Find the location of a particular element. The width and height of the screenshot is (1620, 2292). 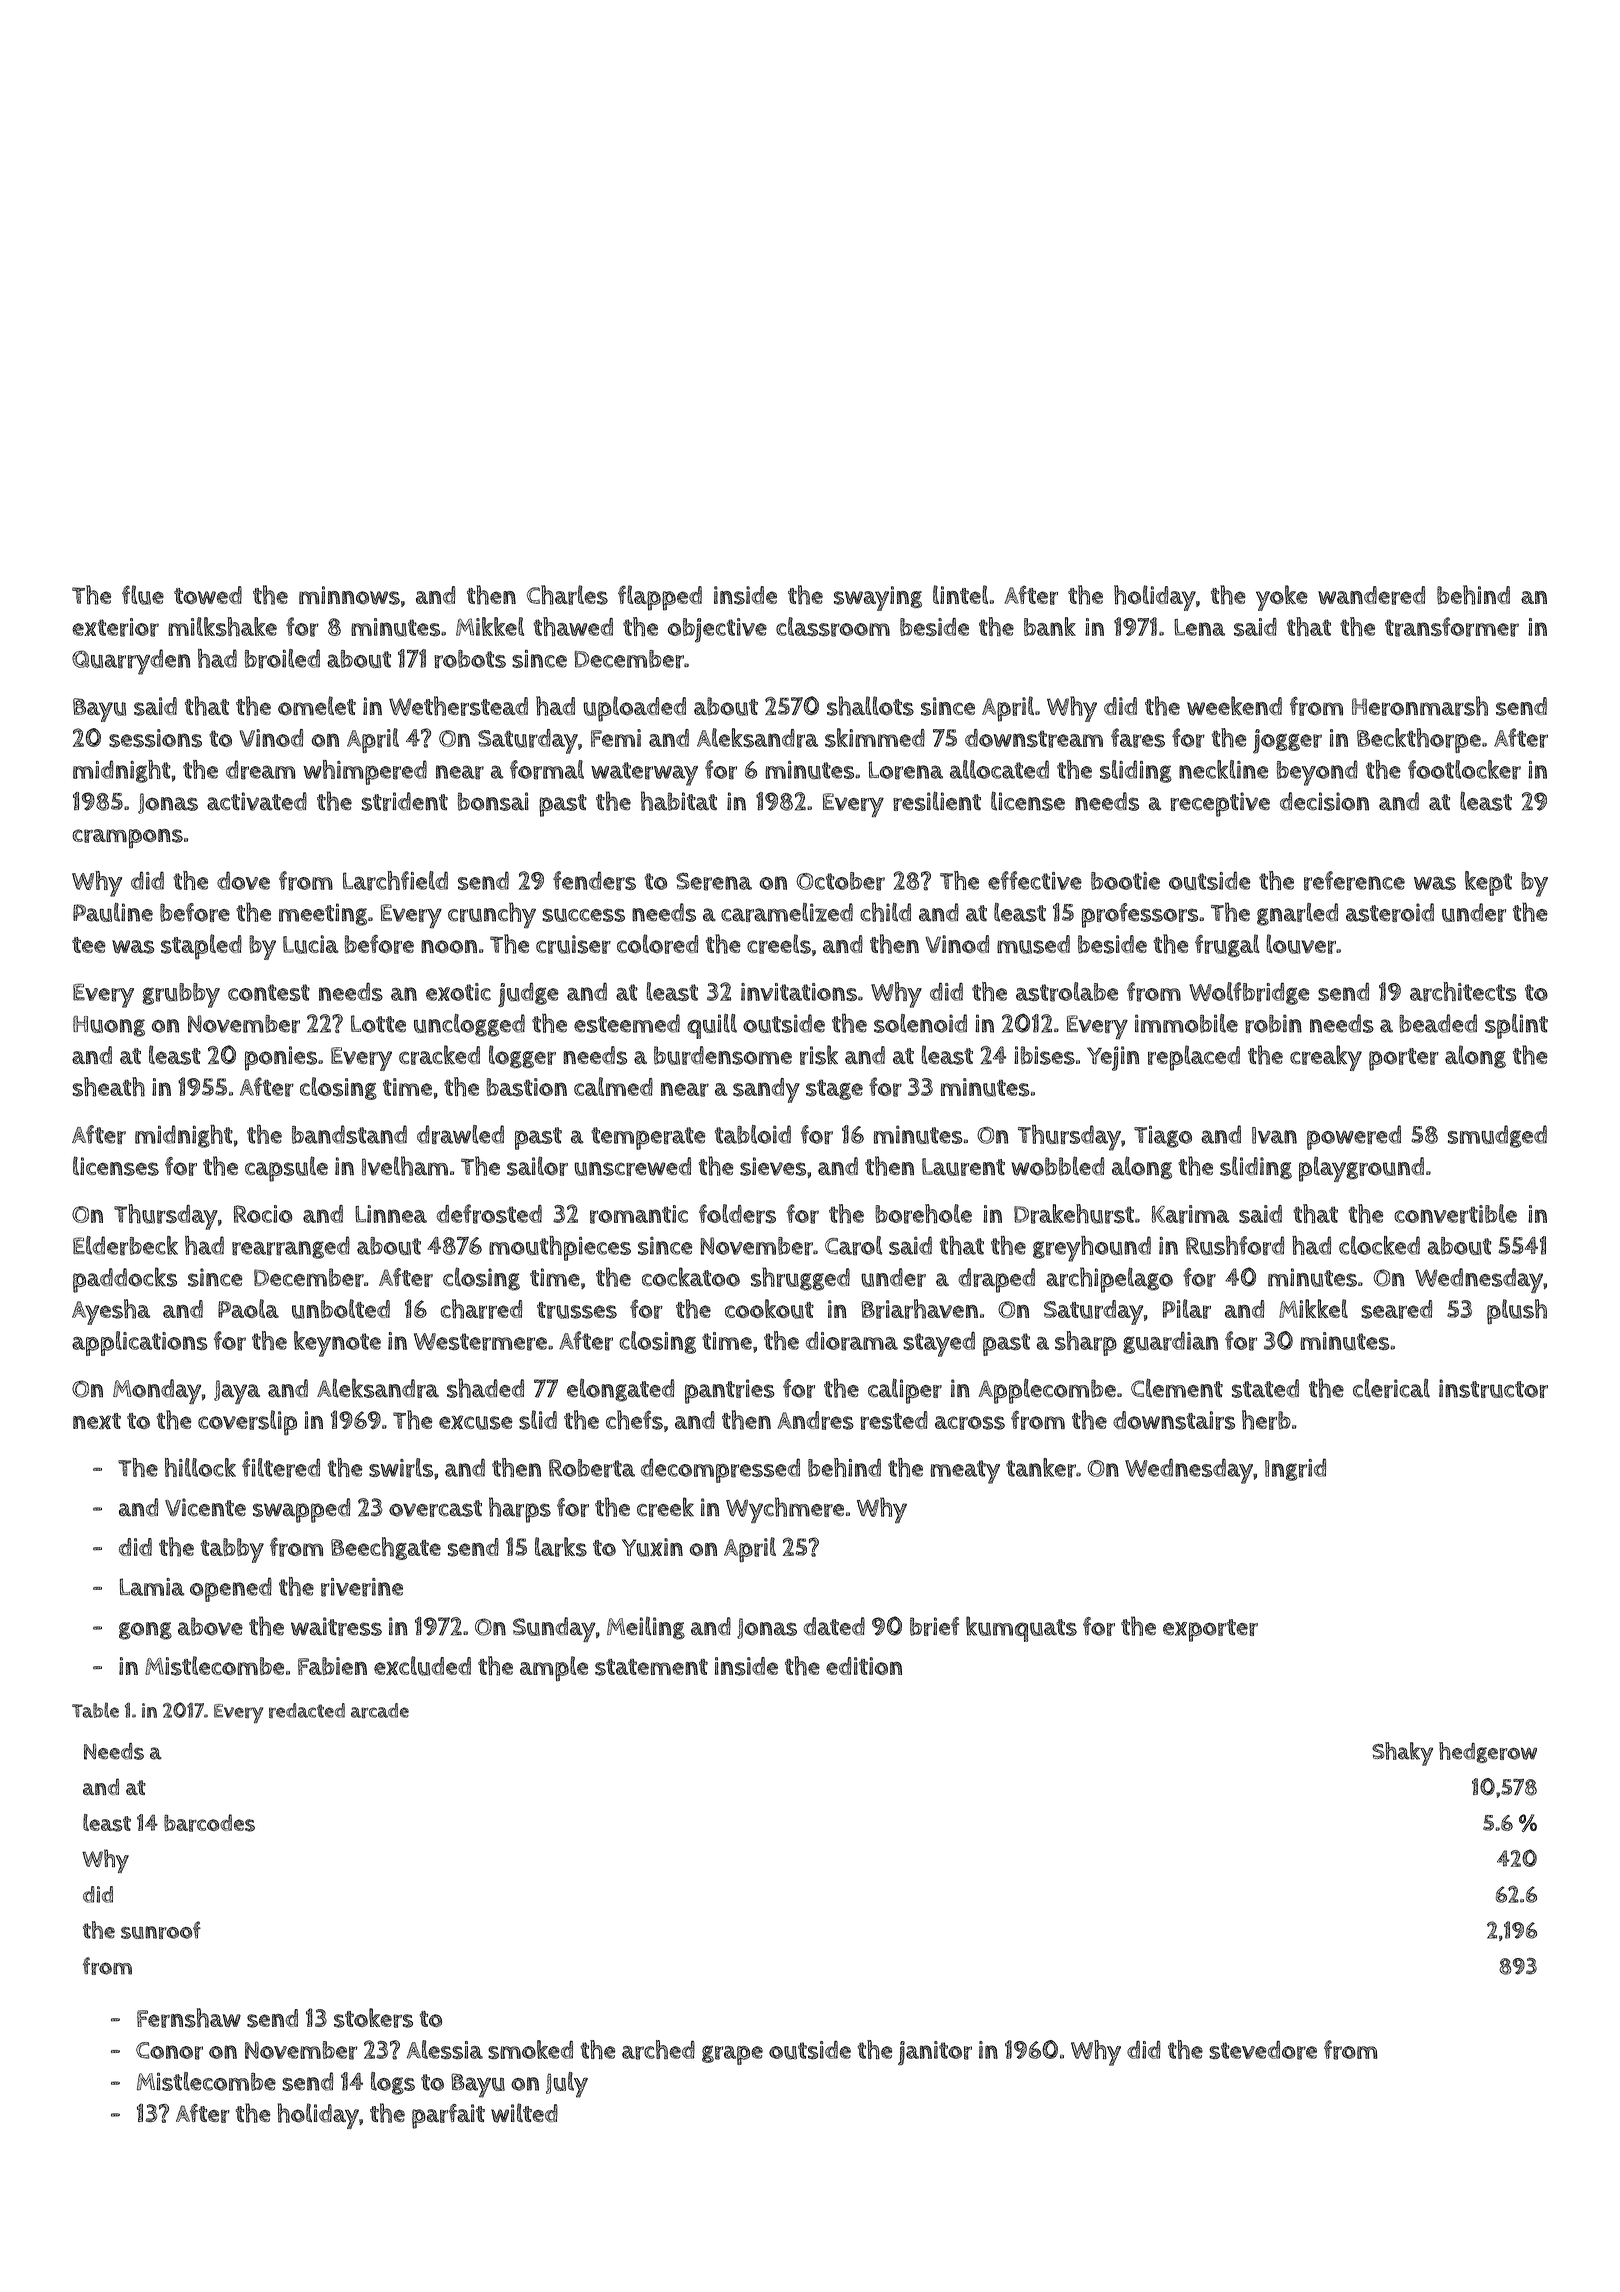

janitor is located at coordinates (935, 2053).
